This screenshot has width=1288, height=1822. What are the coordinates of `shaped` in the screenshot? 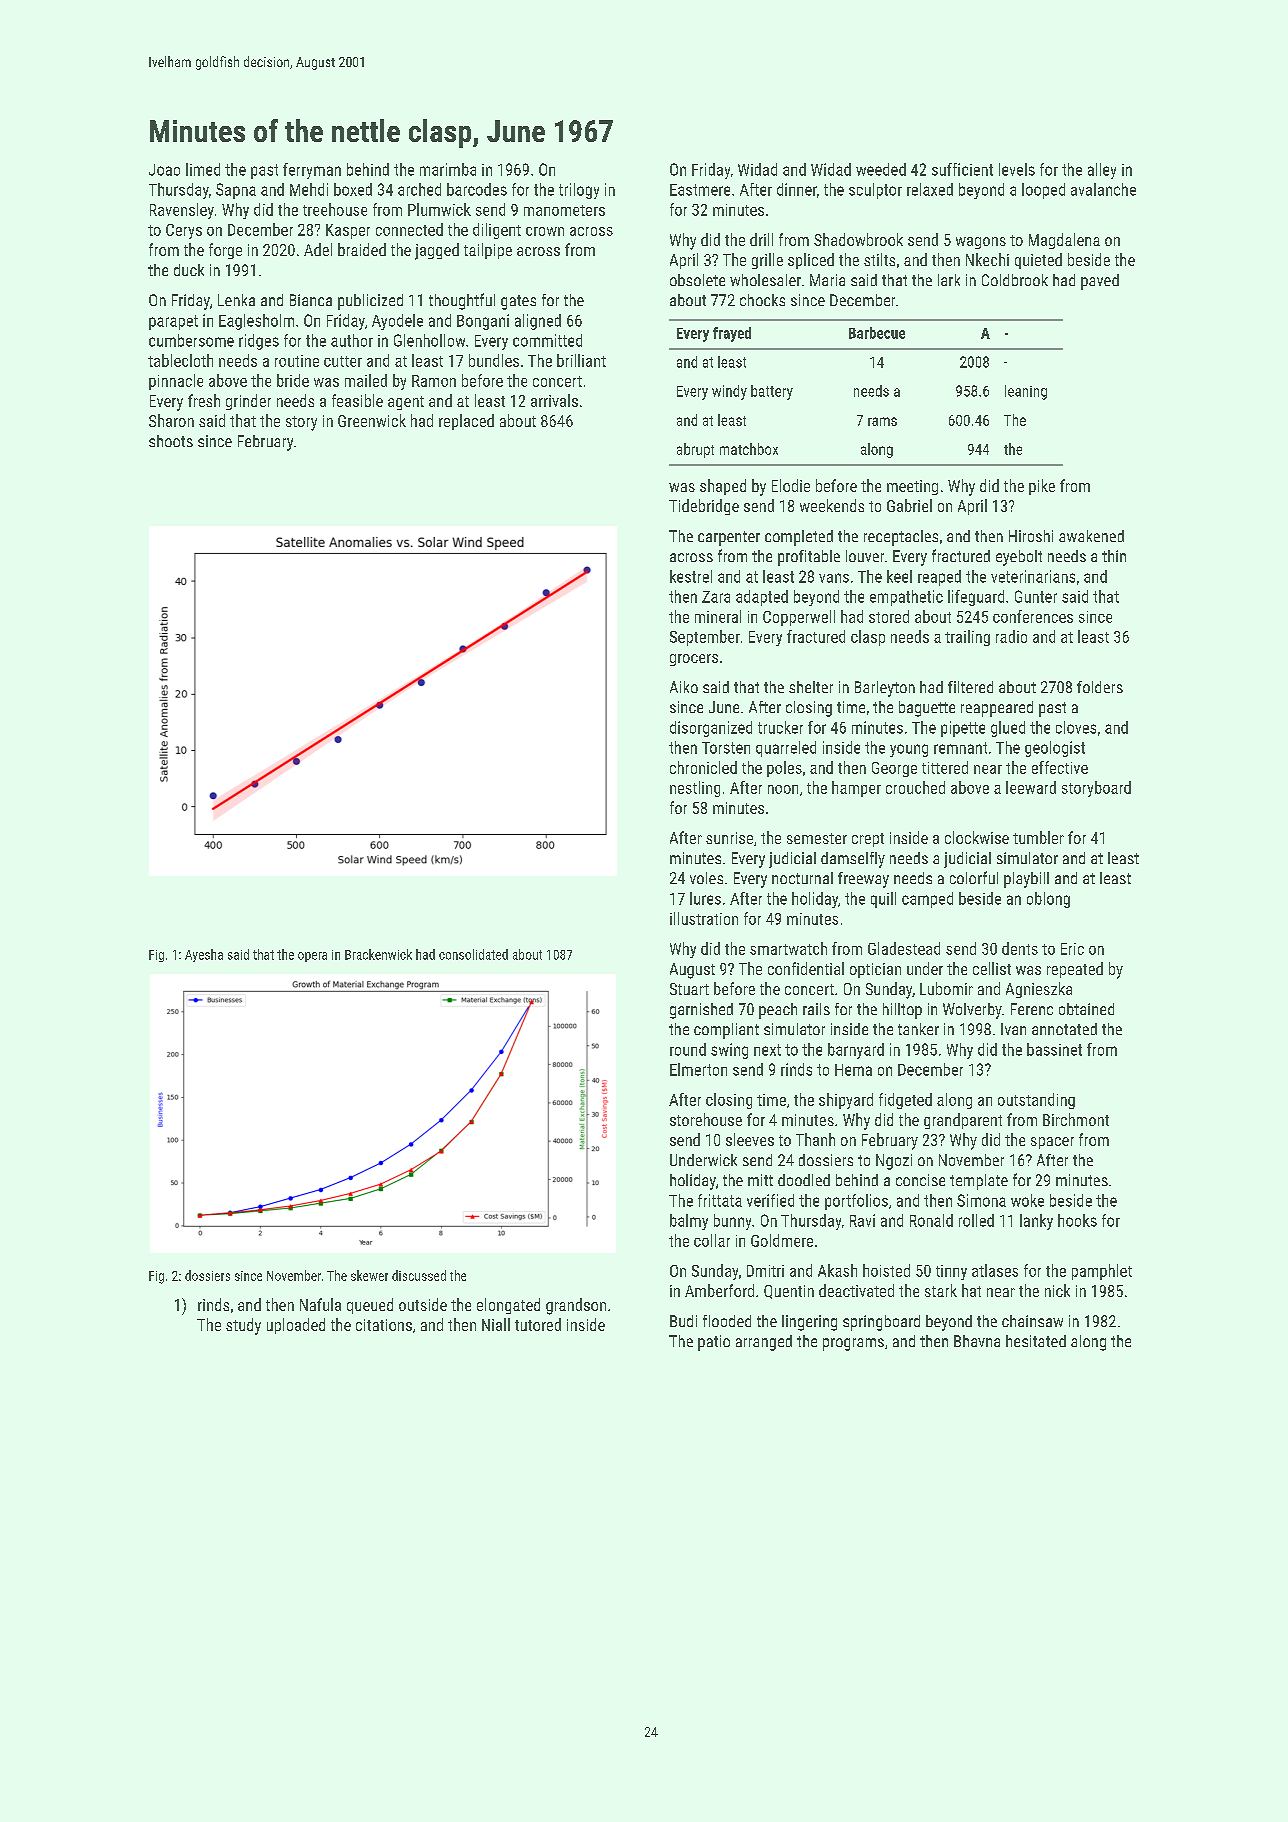 It's located at (723, 487).
